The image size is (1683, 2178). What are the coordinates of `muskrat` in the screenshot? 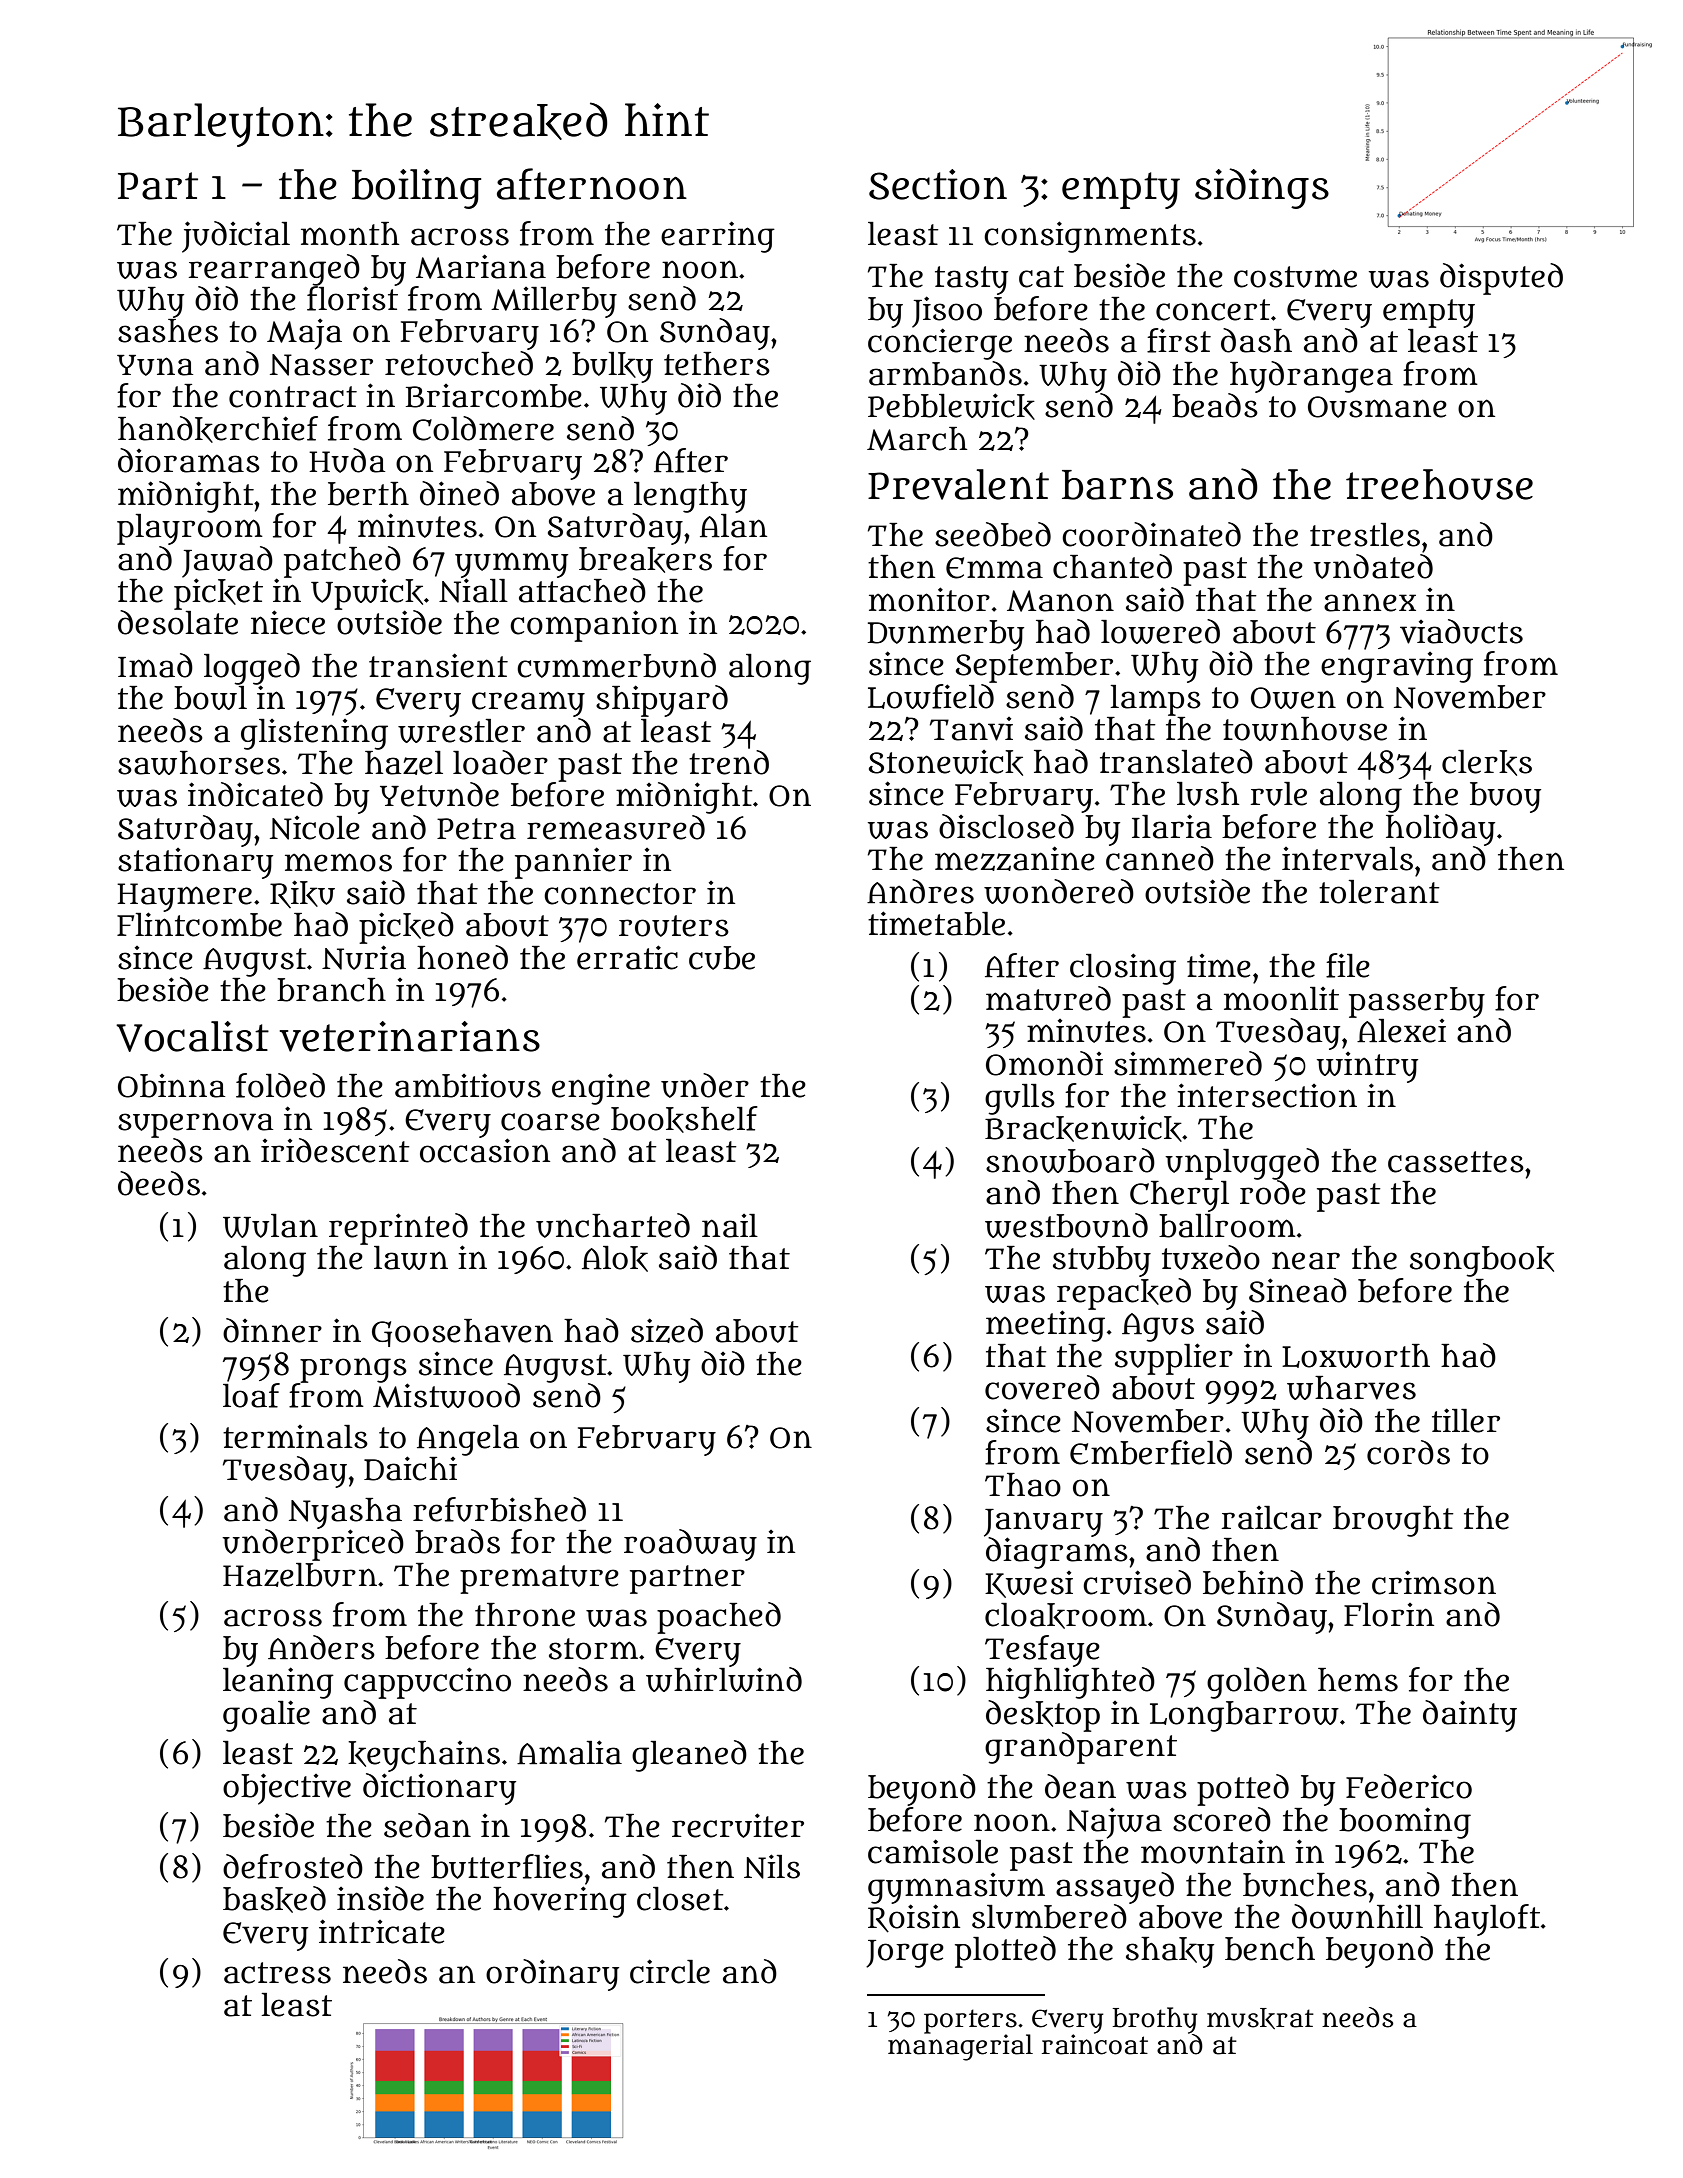 It's located at (1260, 2018).
